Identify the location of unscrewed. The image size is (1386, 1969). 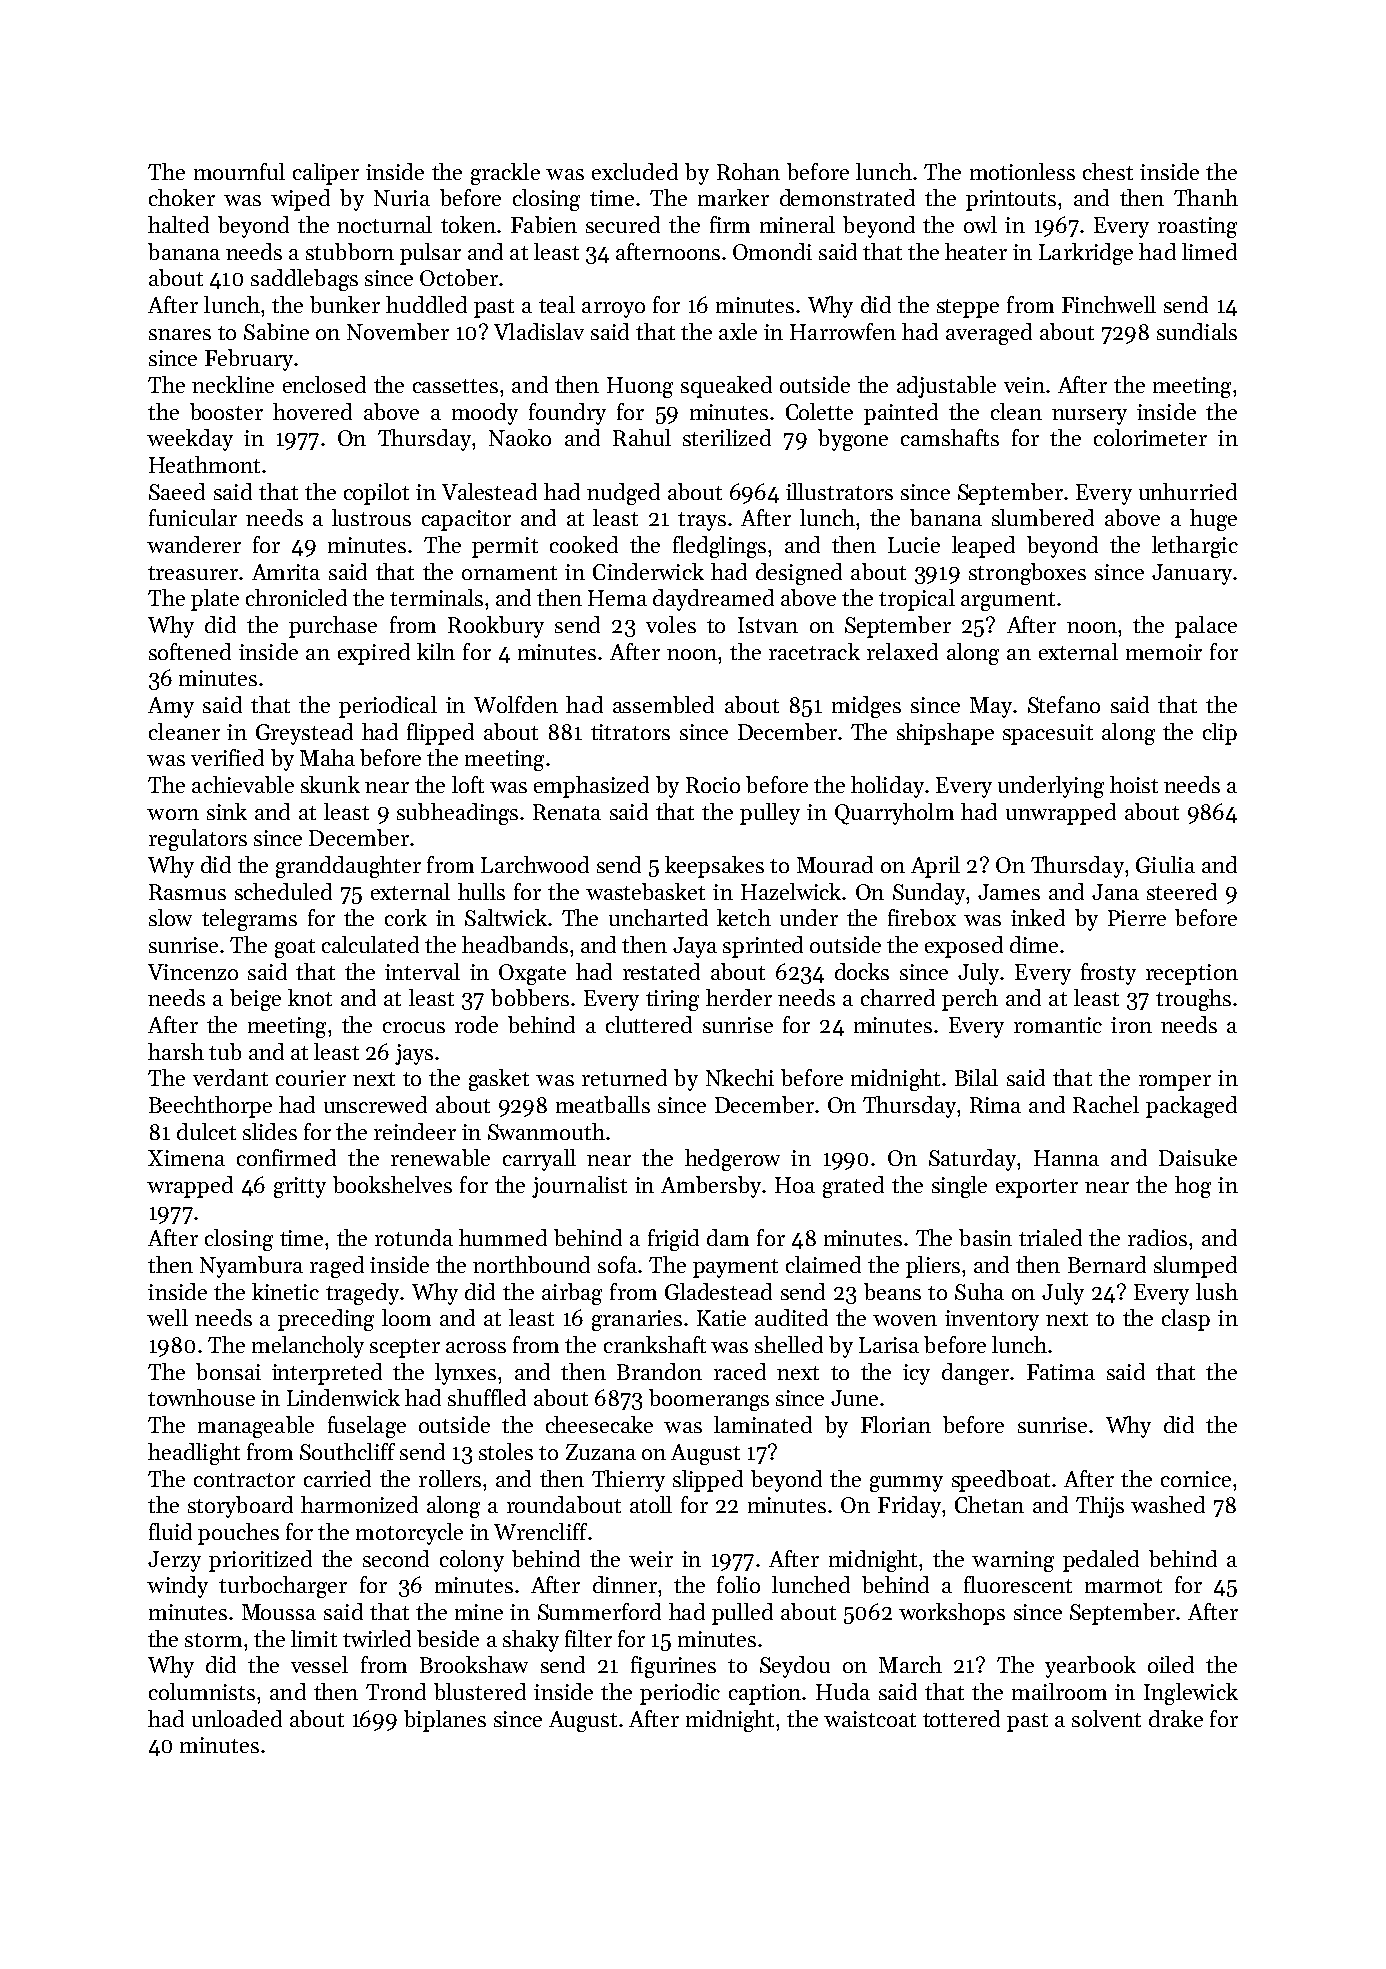
(375, 1104).
